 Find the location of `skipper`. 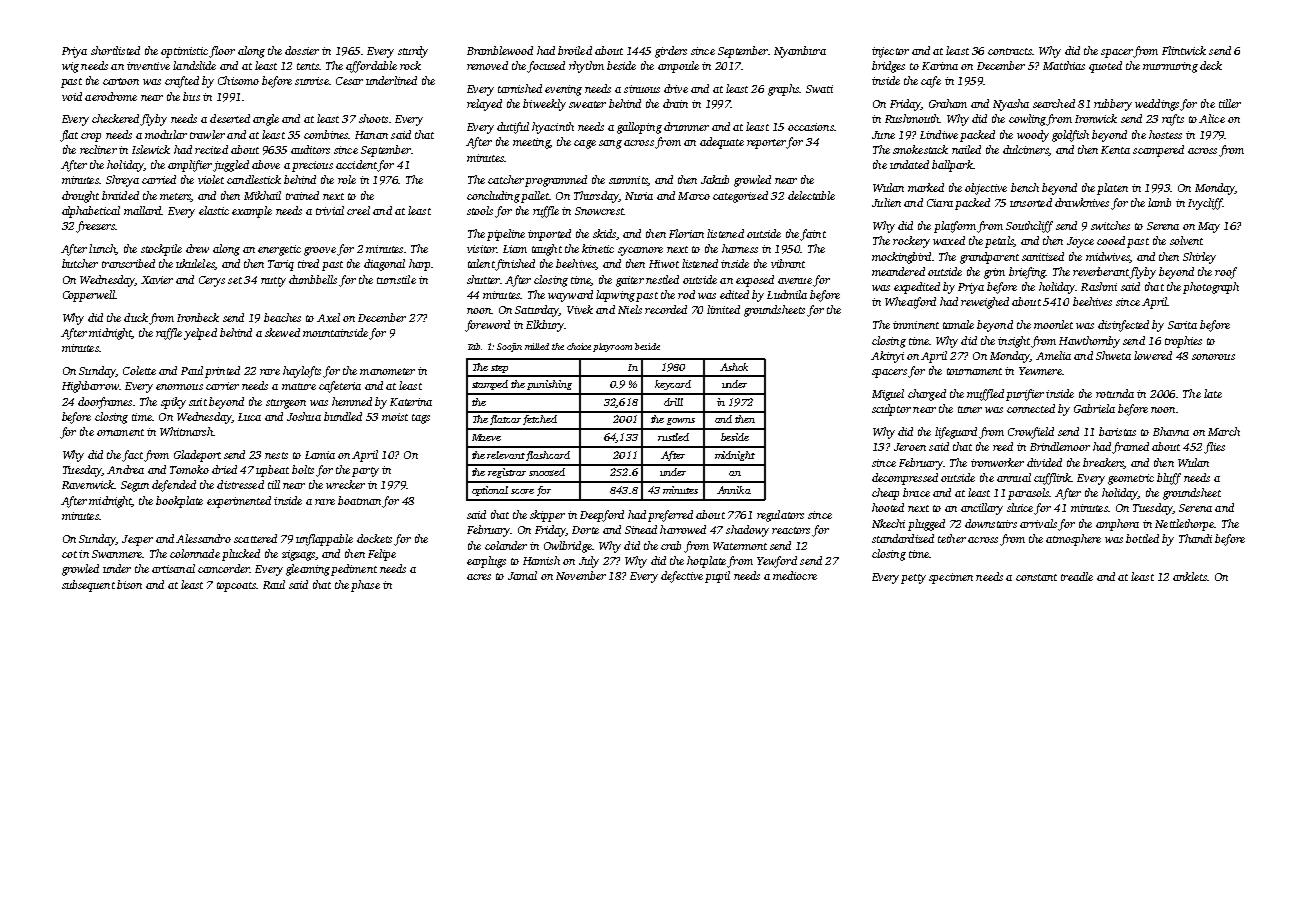

skipper is located at coordinates (547, 516).
